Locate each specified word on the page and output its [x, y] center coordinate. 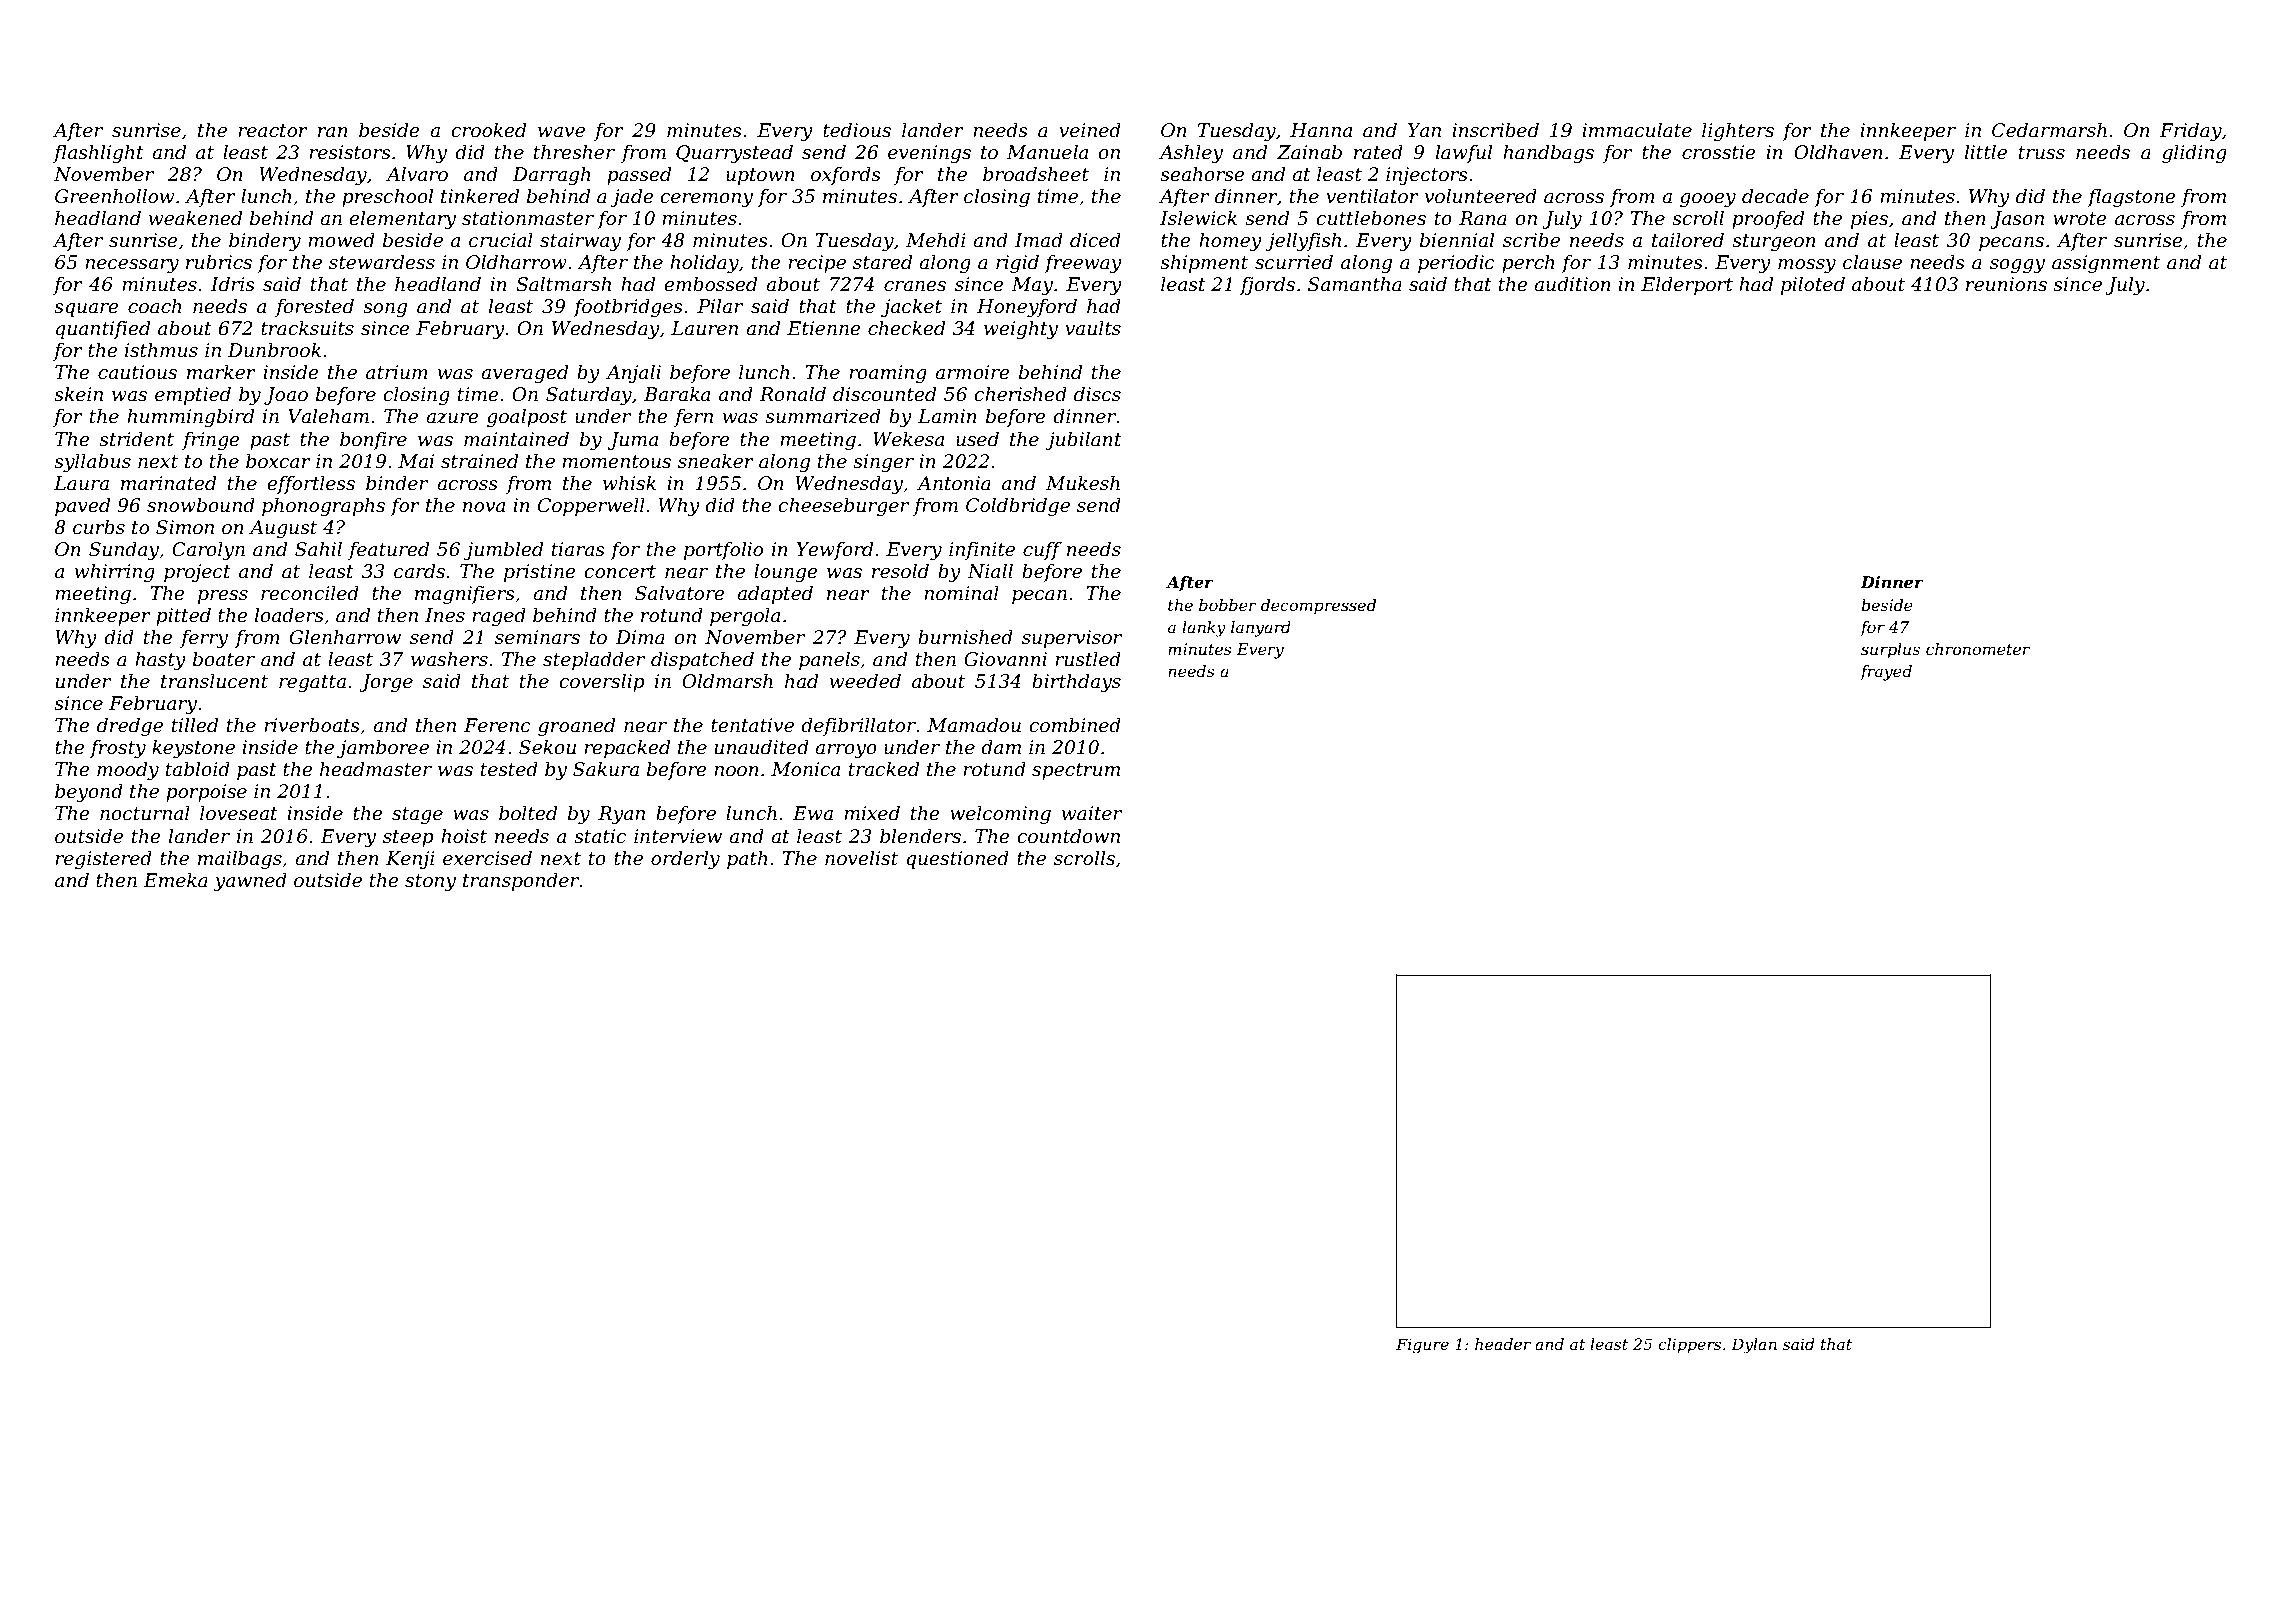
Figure [1422, 1346]
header [1503, 1344]
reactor [273, 131]
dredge [130, 727]
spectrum [1076, 771]
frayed [1886, 673]
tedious [857, 130]
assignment [2106, 264]
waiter [1092, 813]
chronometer [1978, 649]
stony [430, 882]
